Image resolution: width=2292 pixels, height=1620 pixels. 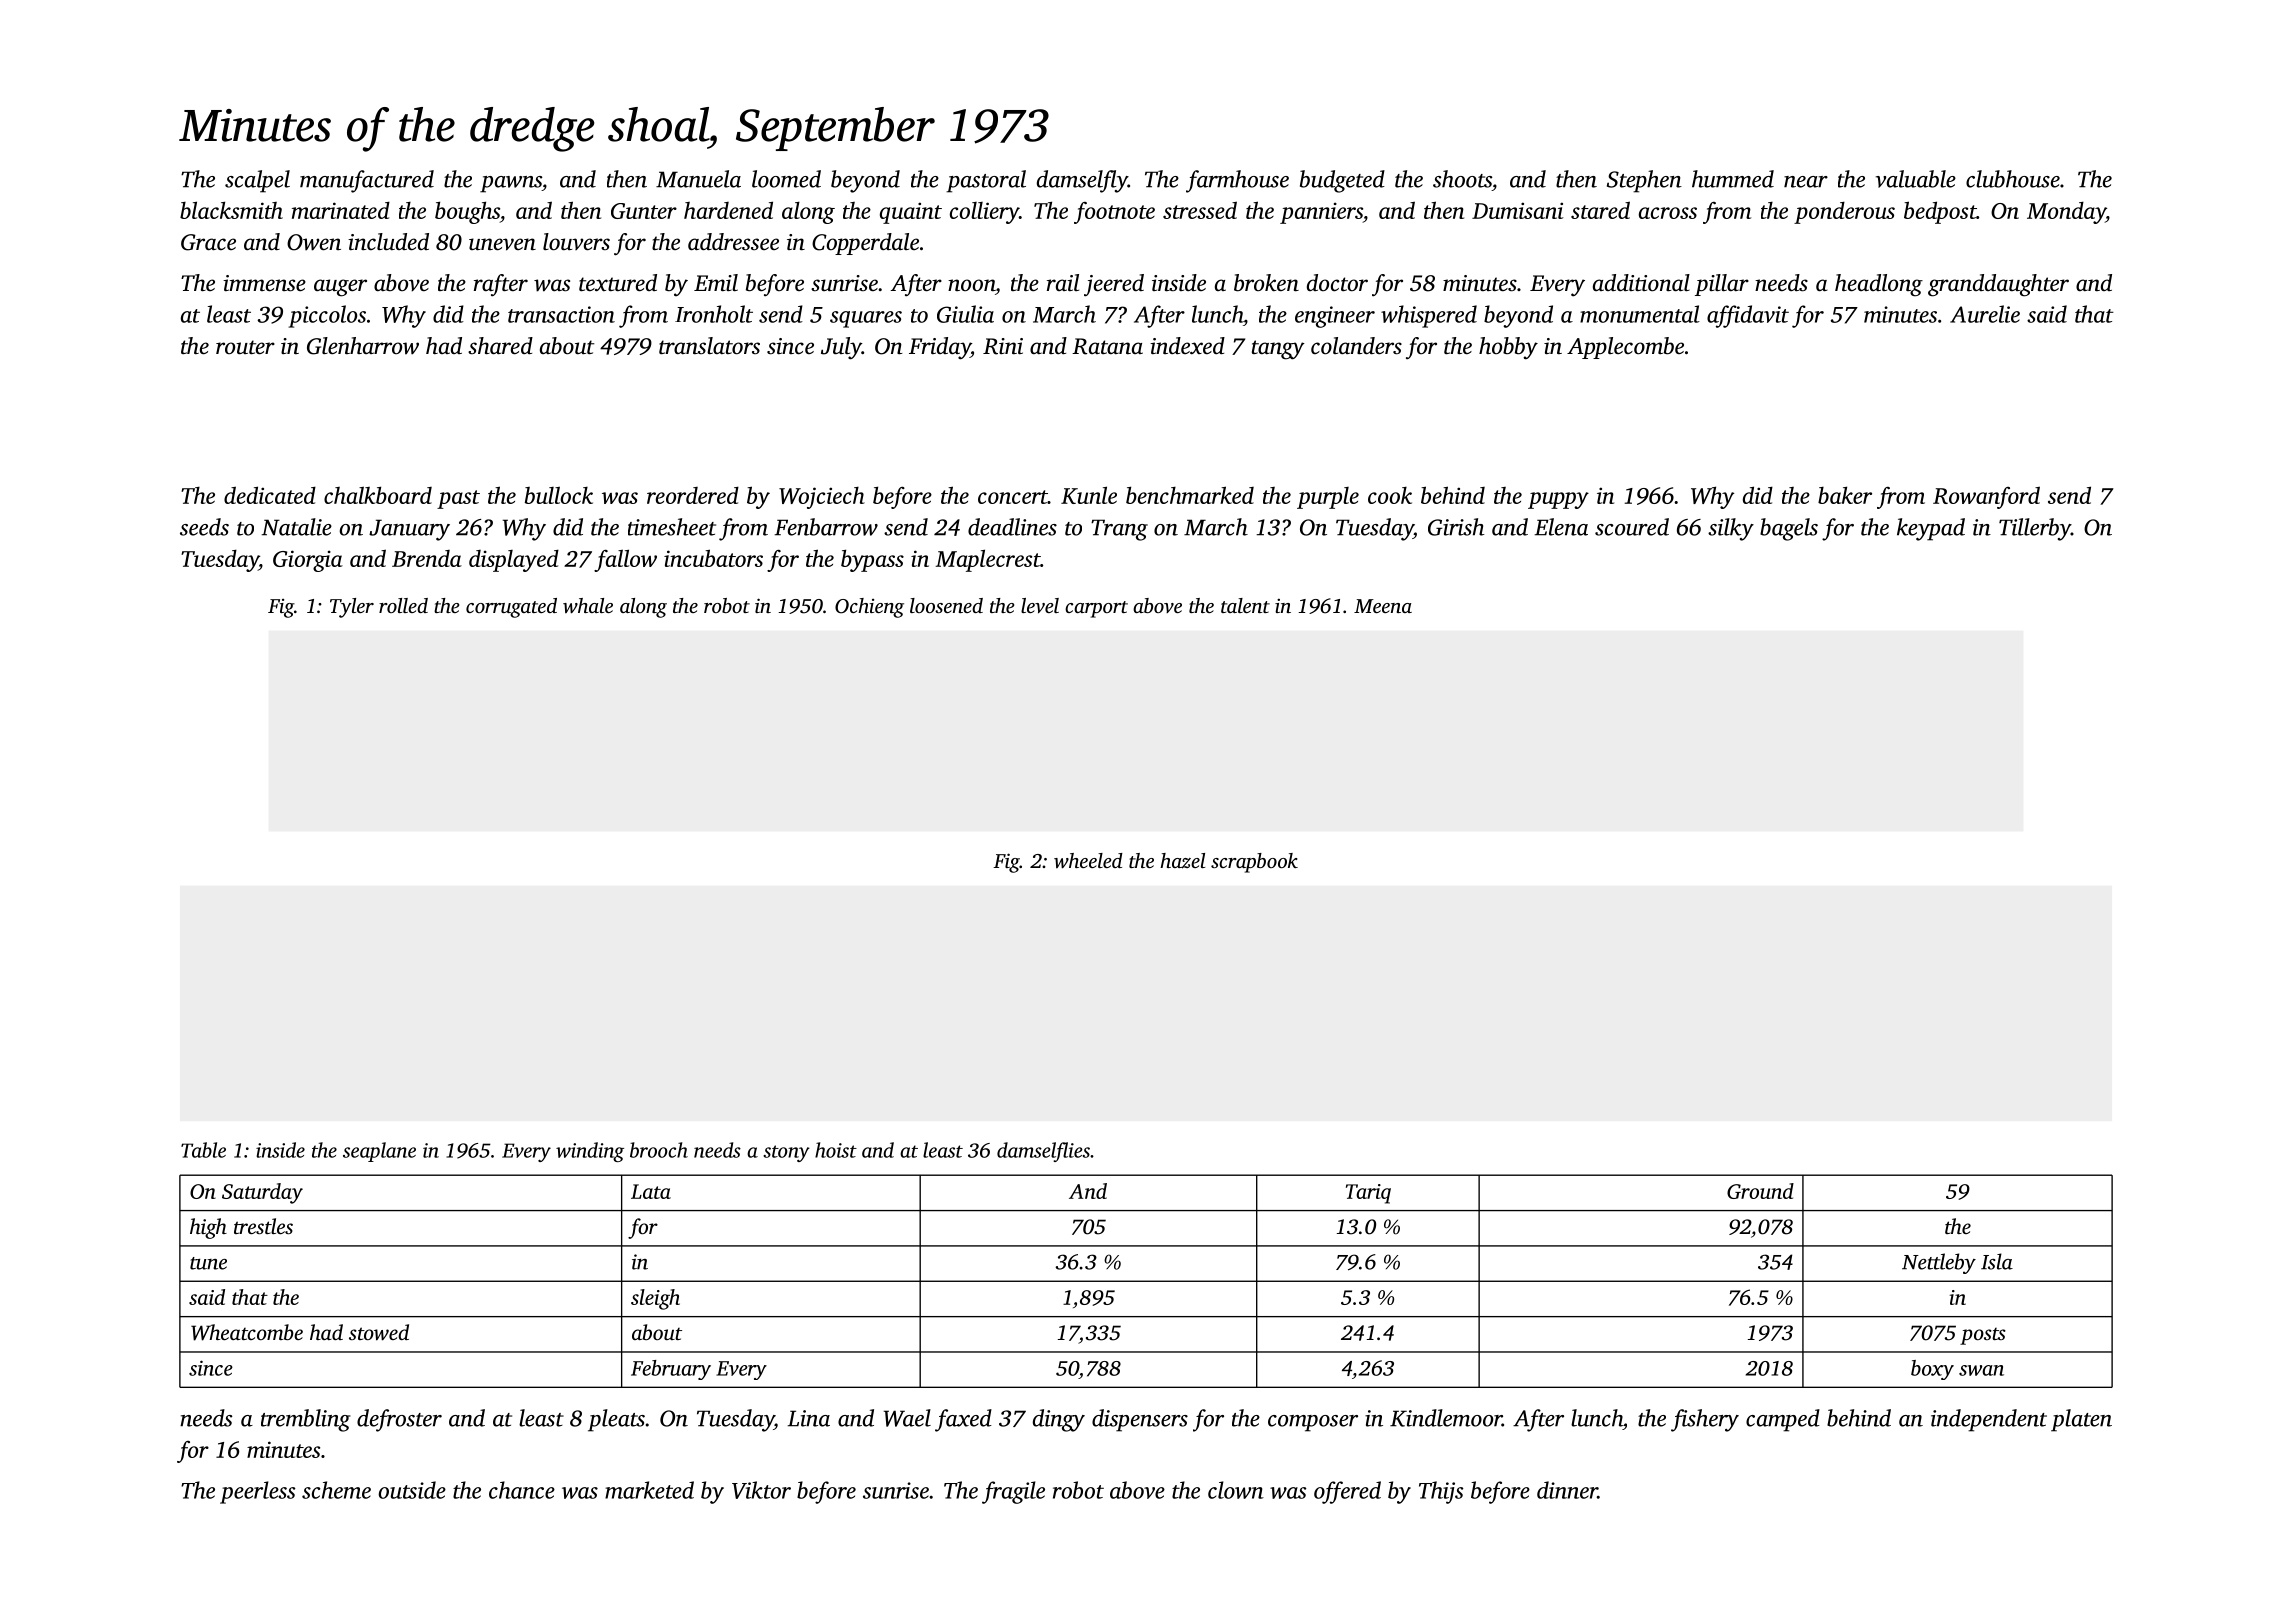 I want to click on granddaughter, so click(x=1998, y=285).
